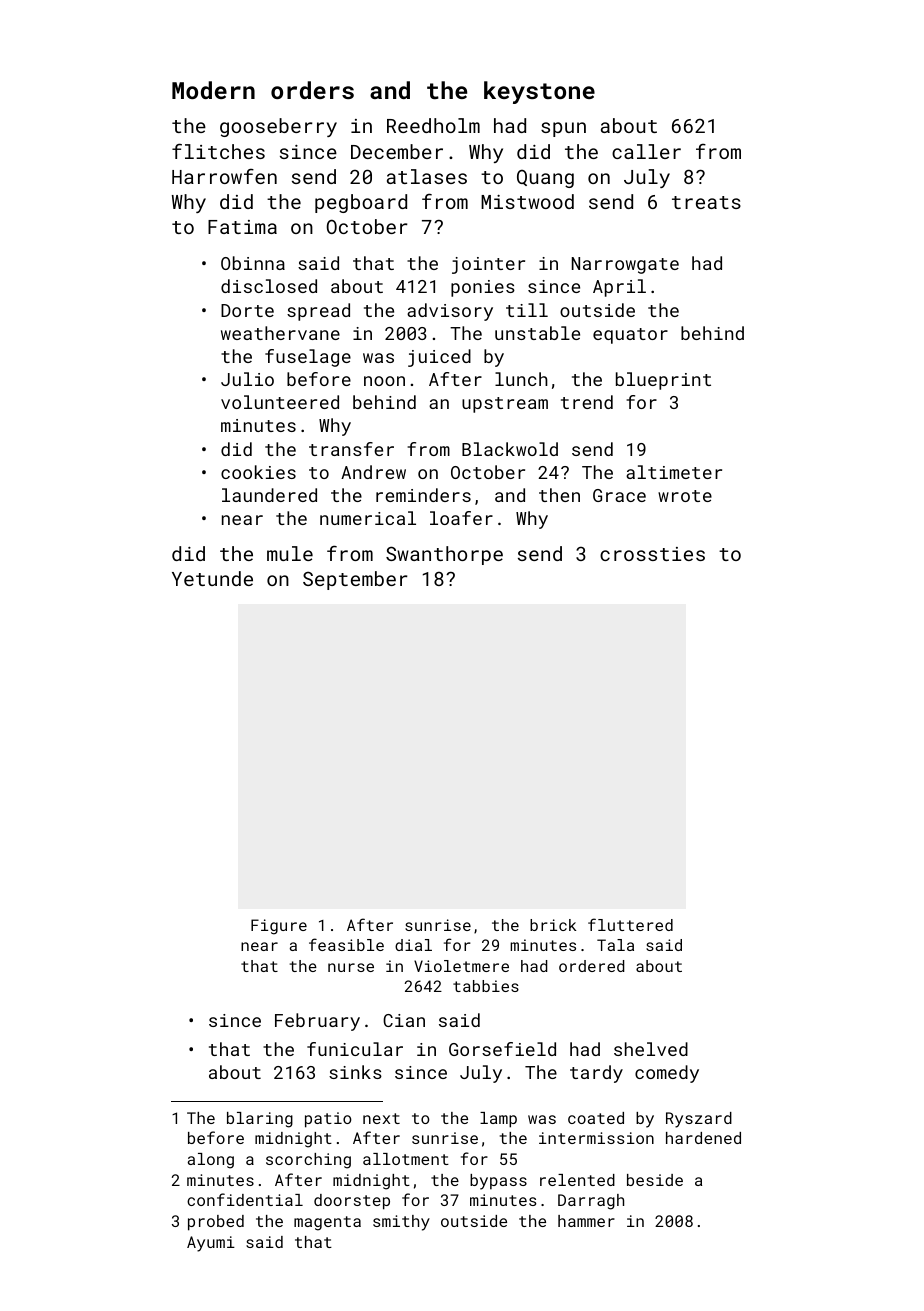 This image has width=924, height=1311. I want to click on February, so click(317, 1022).
